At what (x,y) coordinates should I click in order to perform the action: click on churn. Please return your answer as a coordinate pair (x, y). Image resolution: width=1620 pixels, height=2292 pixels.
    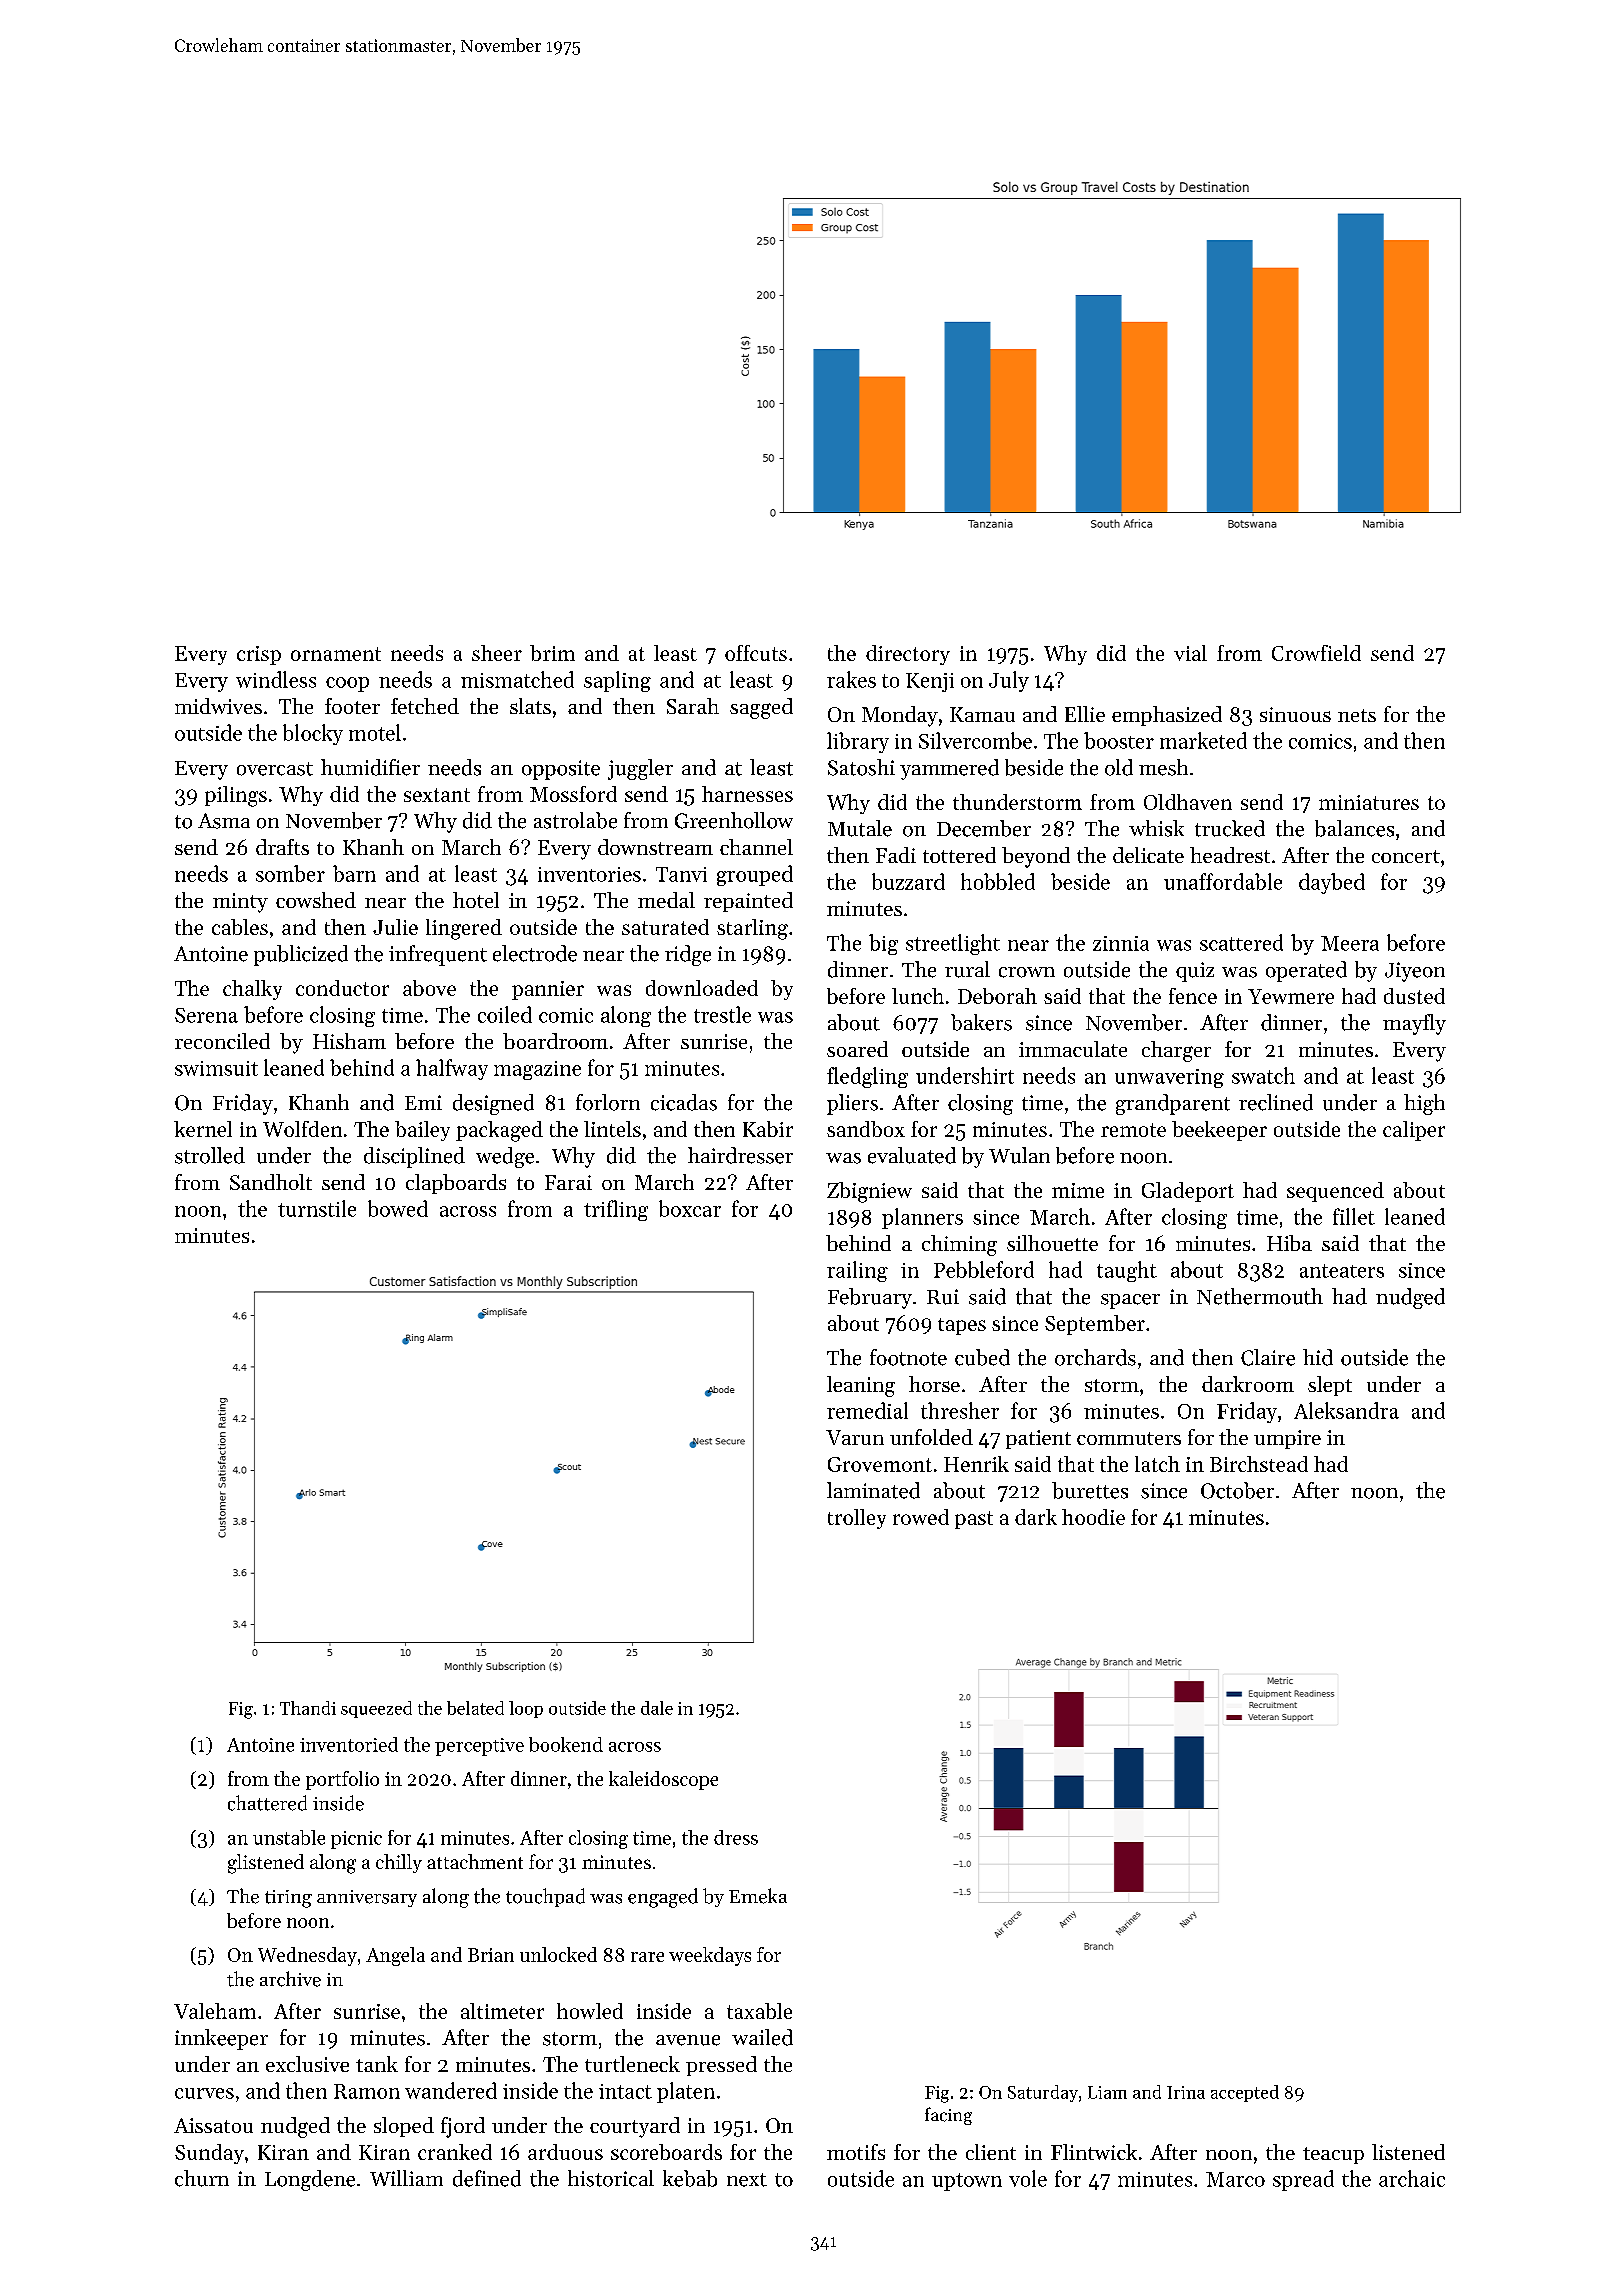
    Looking at the image, I should click on (202, 2178).
